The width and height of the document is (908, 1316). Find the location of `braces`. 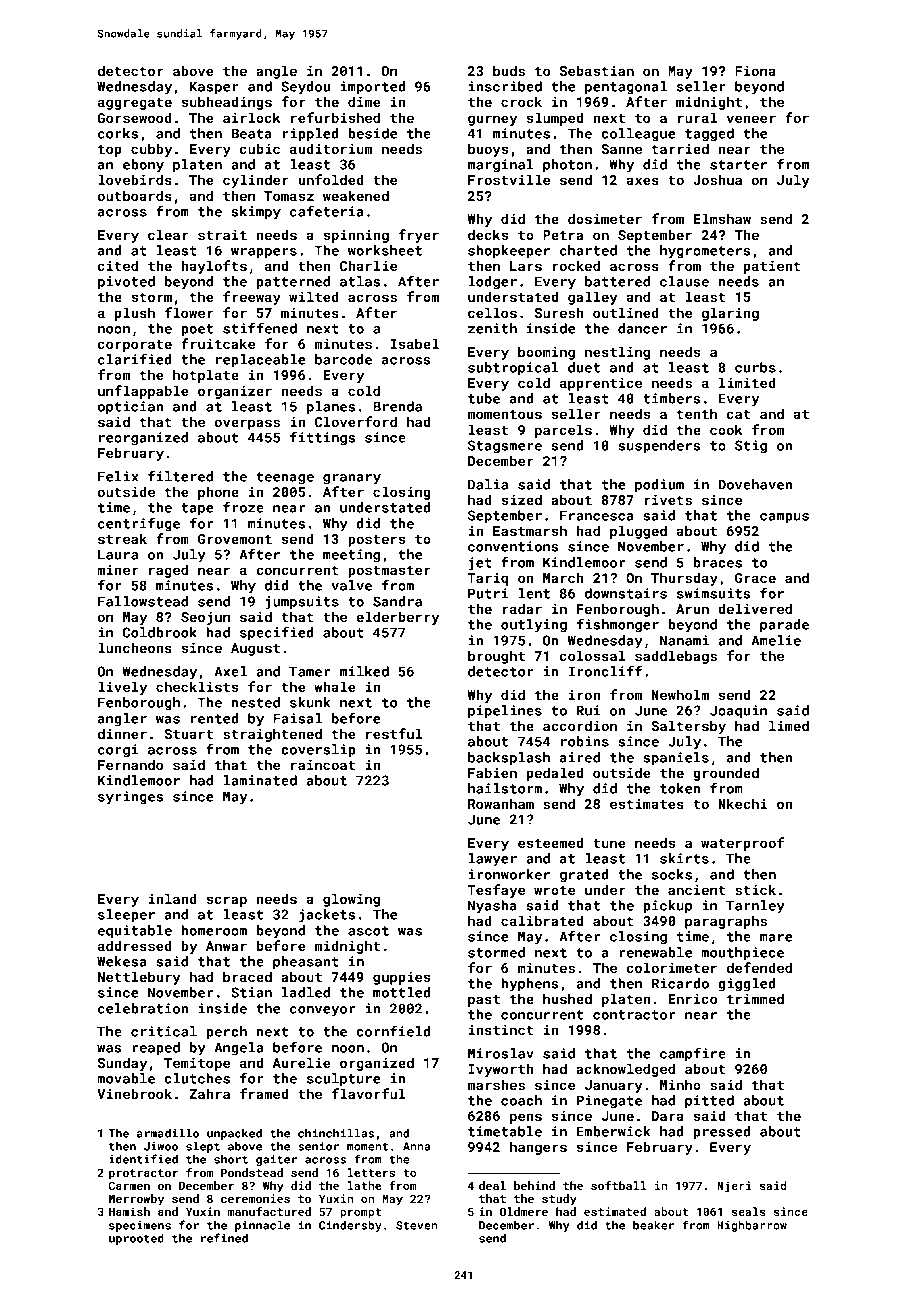

braces is located at coordinates (718, 562).
